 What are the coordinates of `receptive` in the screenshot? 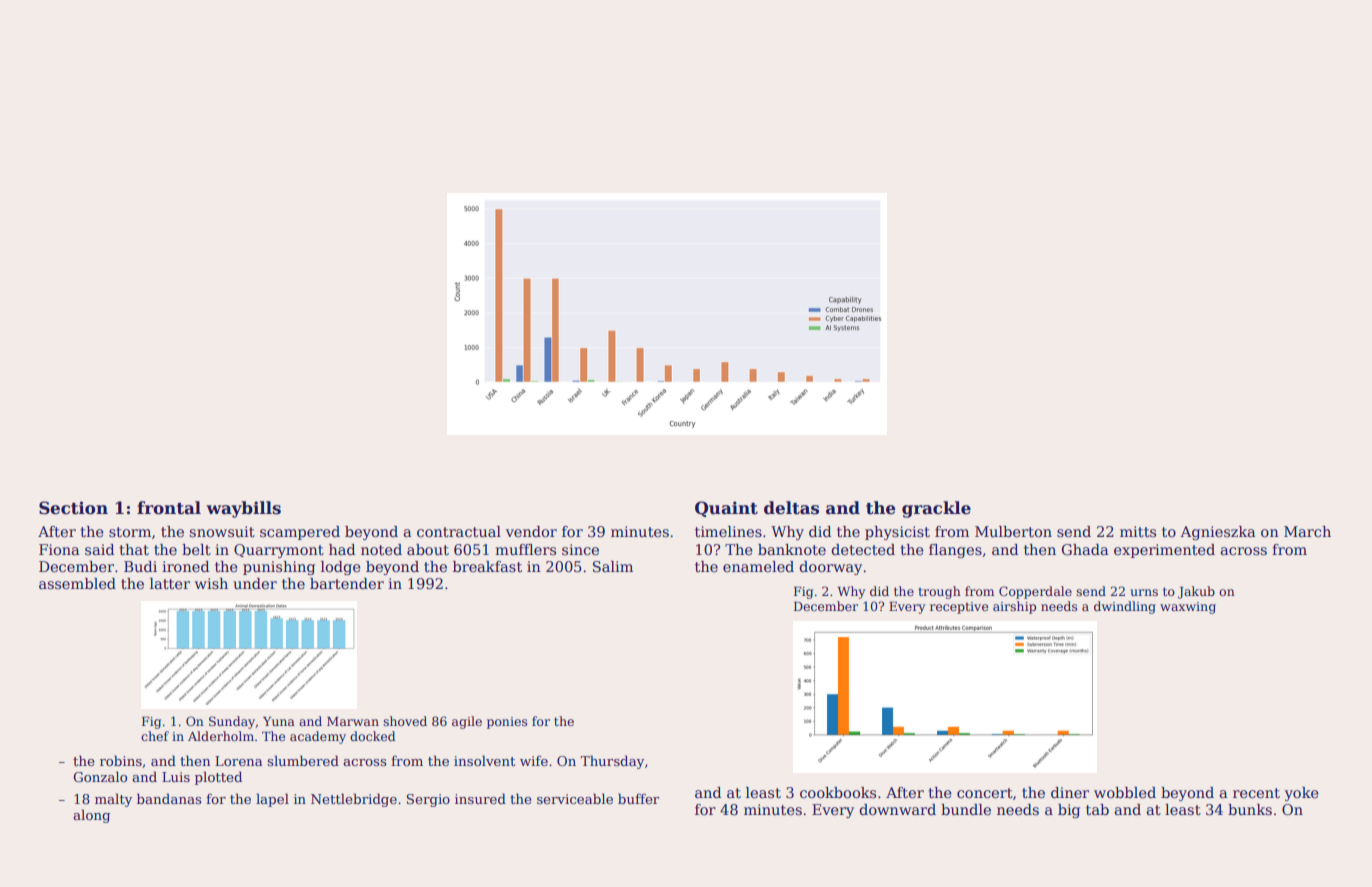 It's located at (959, 608).
